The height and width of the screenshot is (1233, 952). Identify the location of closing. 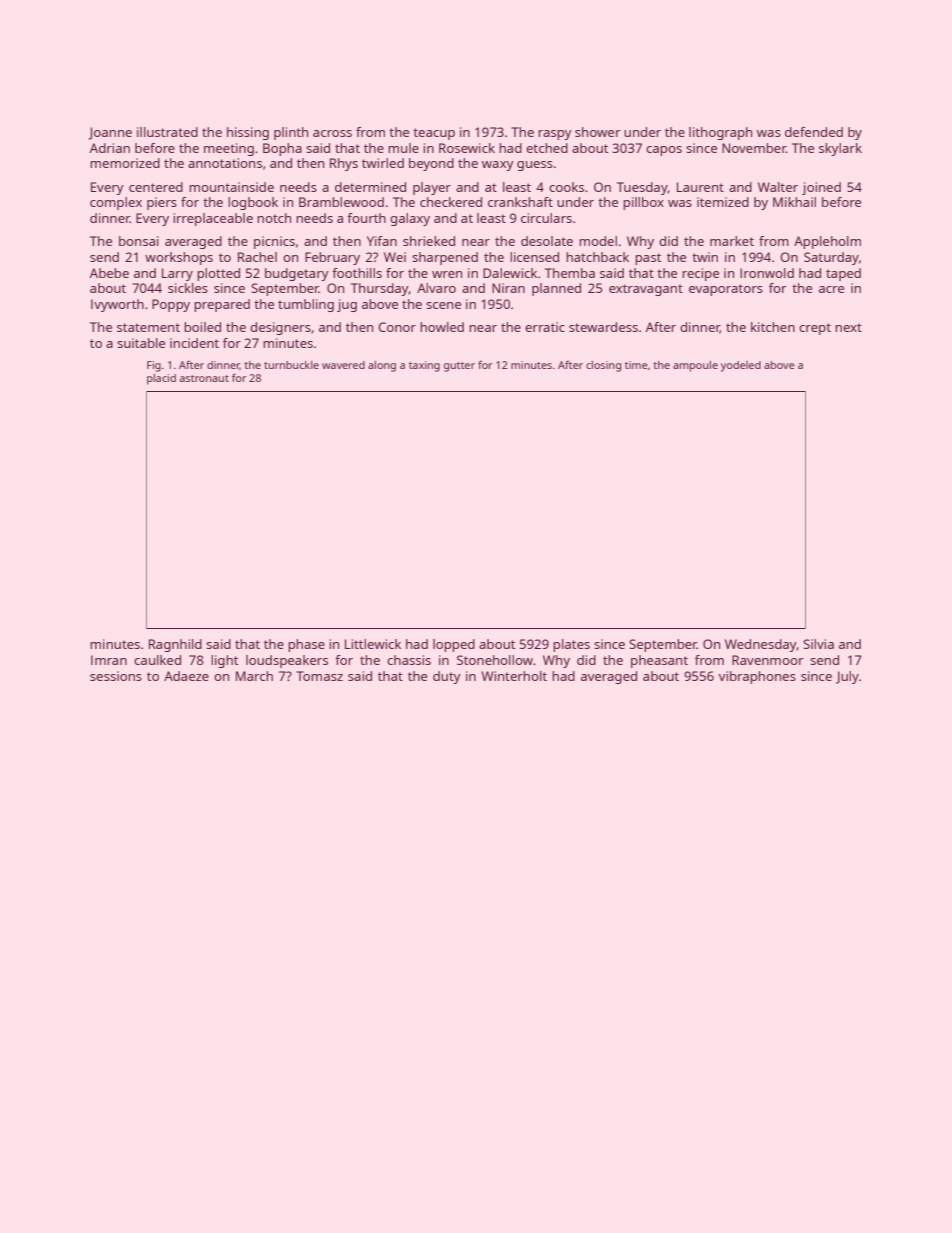
(603, 366).
